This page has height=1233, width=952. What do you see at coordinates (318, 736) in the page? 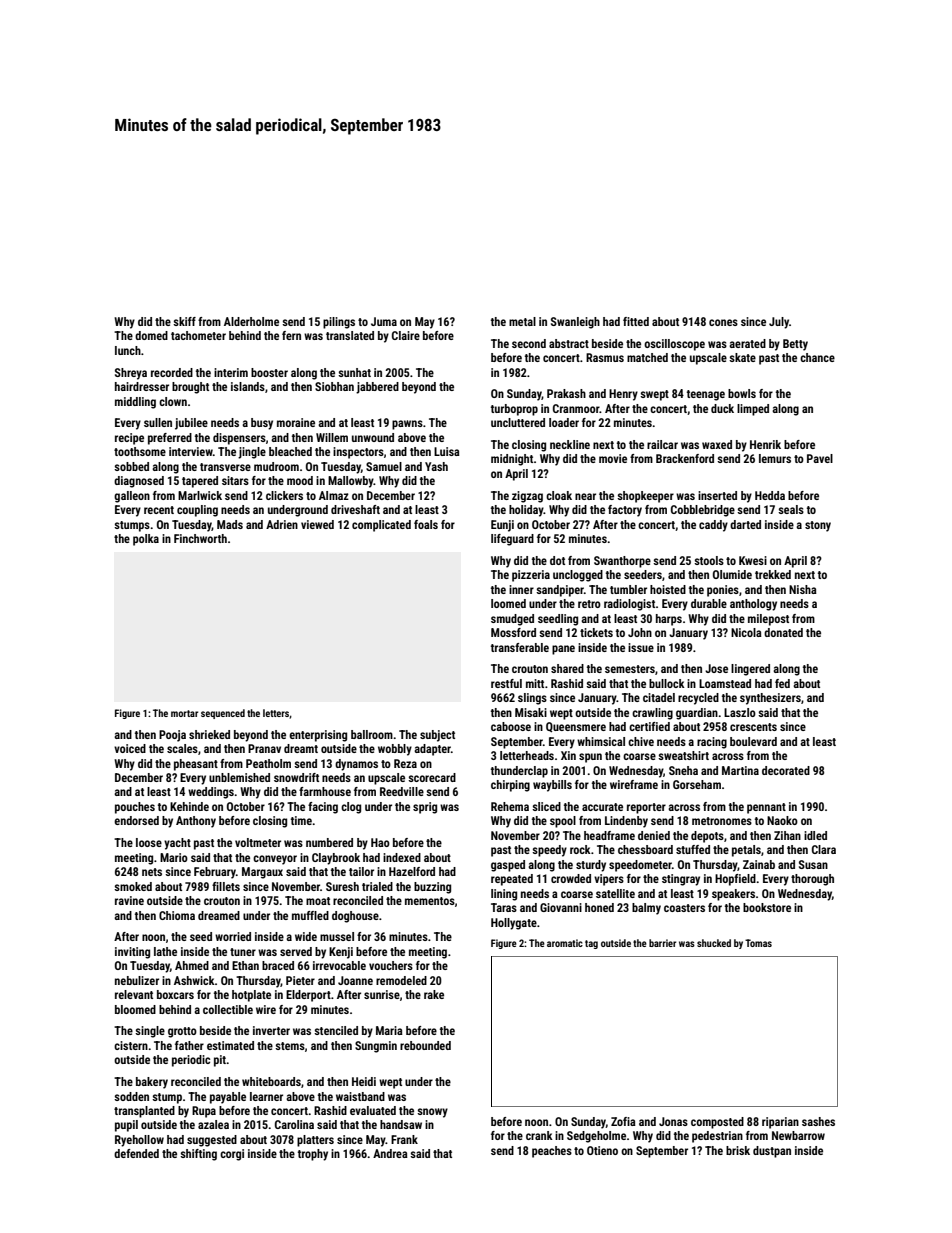
I see `enterprising` at bounding box center [318, 736].
